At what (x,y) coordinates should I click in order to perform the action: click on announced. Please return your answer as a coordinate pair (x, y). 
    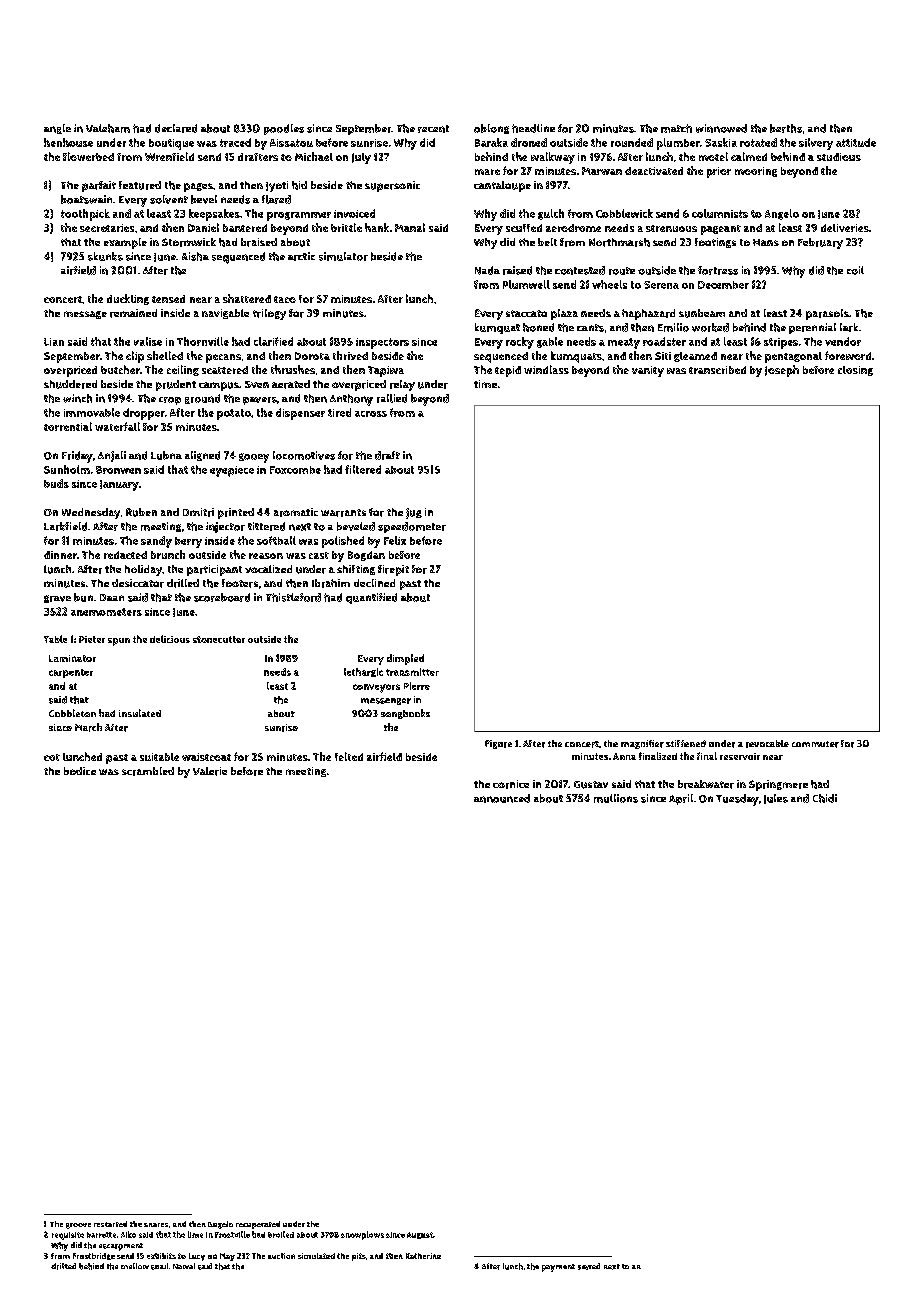
    Looking at the image, I should click on (502, 798).
